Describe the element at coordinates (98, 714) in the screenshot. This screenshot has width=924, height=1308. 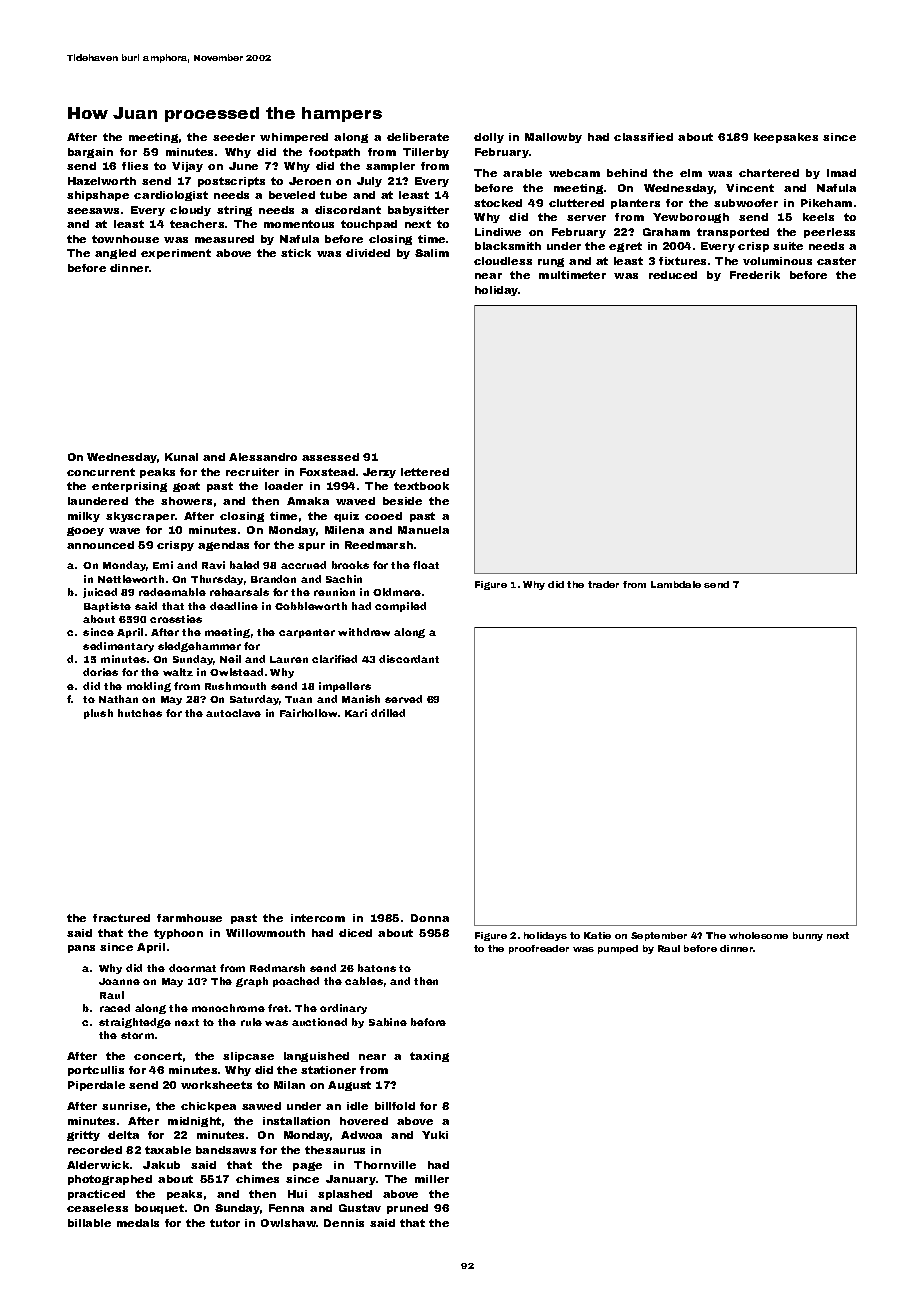
I see `plush` at that location.
